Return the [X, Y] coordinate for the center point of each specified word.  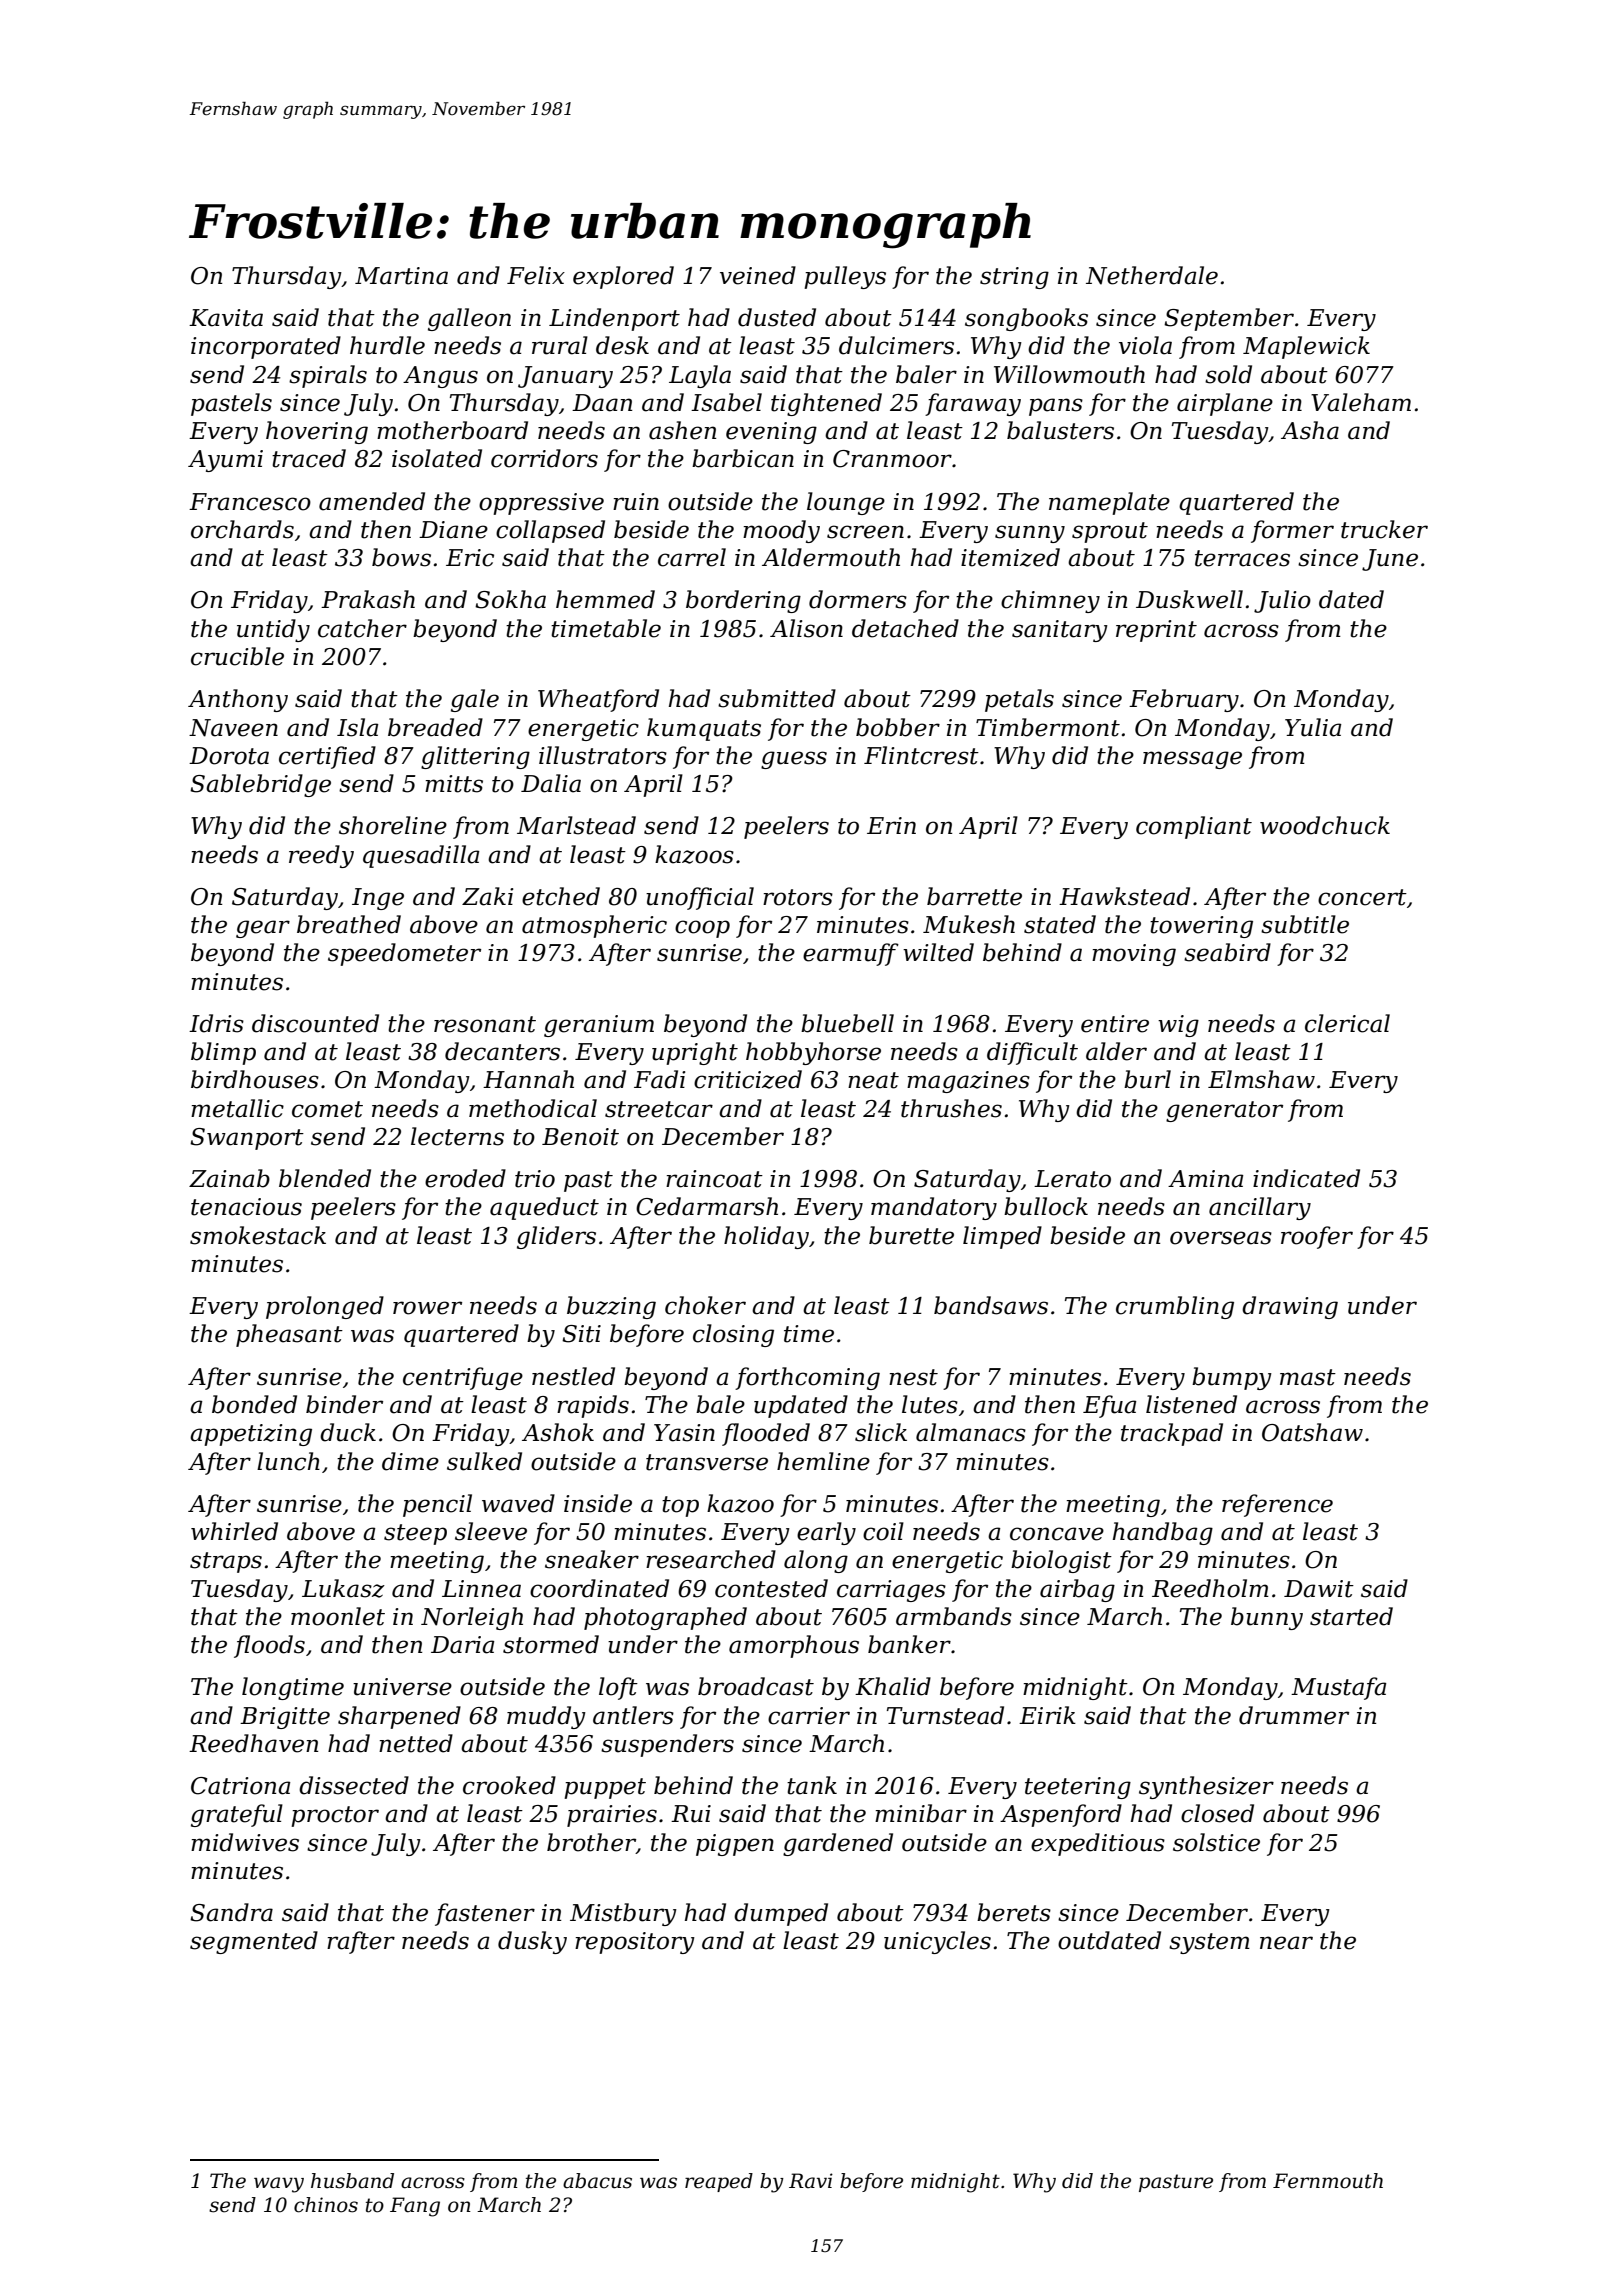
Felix [536, 275]
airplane [1225, 404]
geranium [599, 1026]
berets [1014, 1912]
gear [263, 929]
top [680, 1506]
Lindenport [614, 319]
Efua [1109, 1406]
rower [427, 1308]
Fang [415, 2207]
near [1286, 1943]
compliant [1194, 827]
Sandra [231, 1912]
